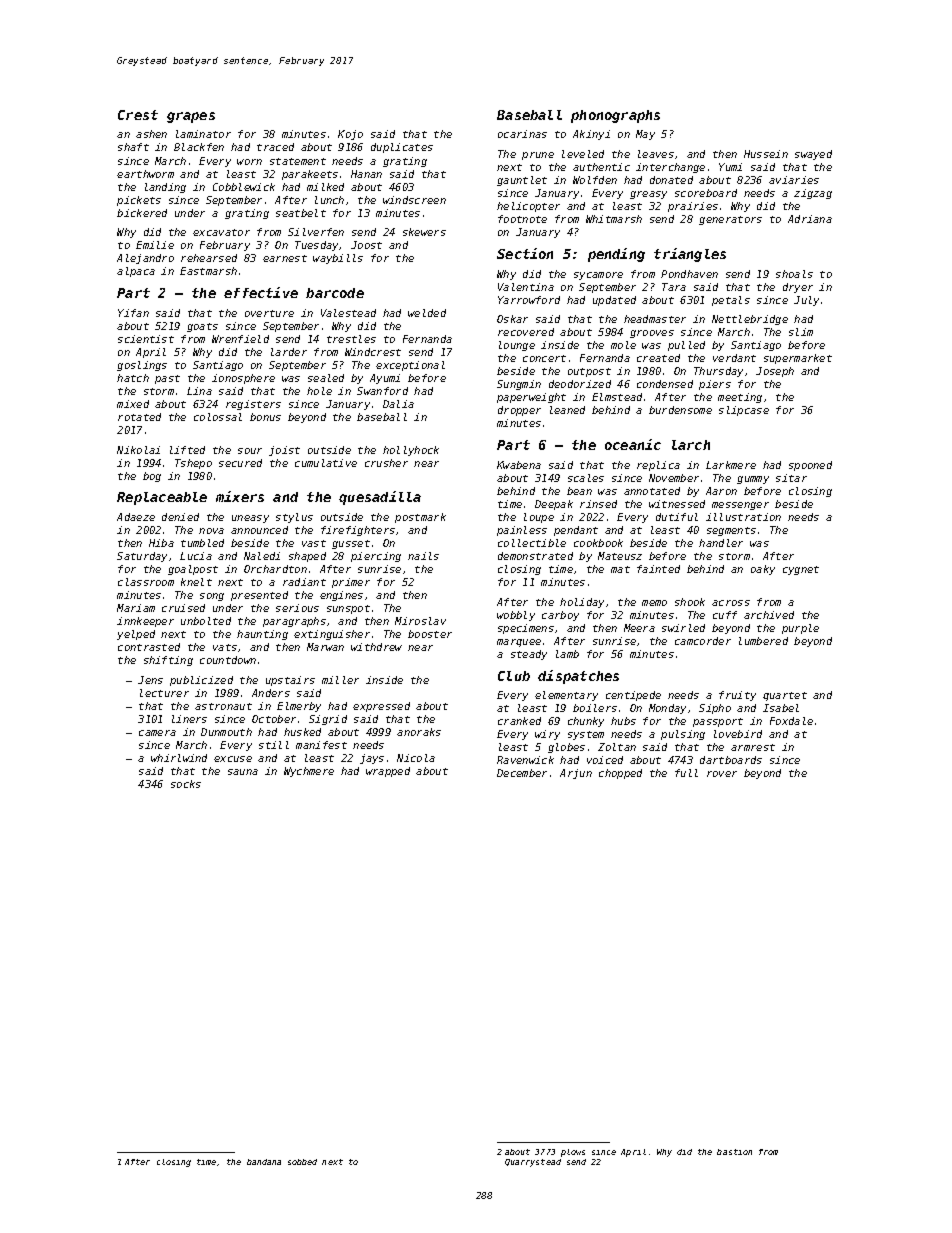 This screenshot has width=952, height=1233. Describe the element at coordinates (533, 1163) in the screenshot. I see `Quarrystead` at that location.
